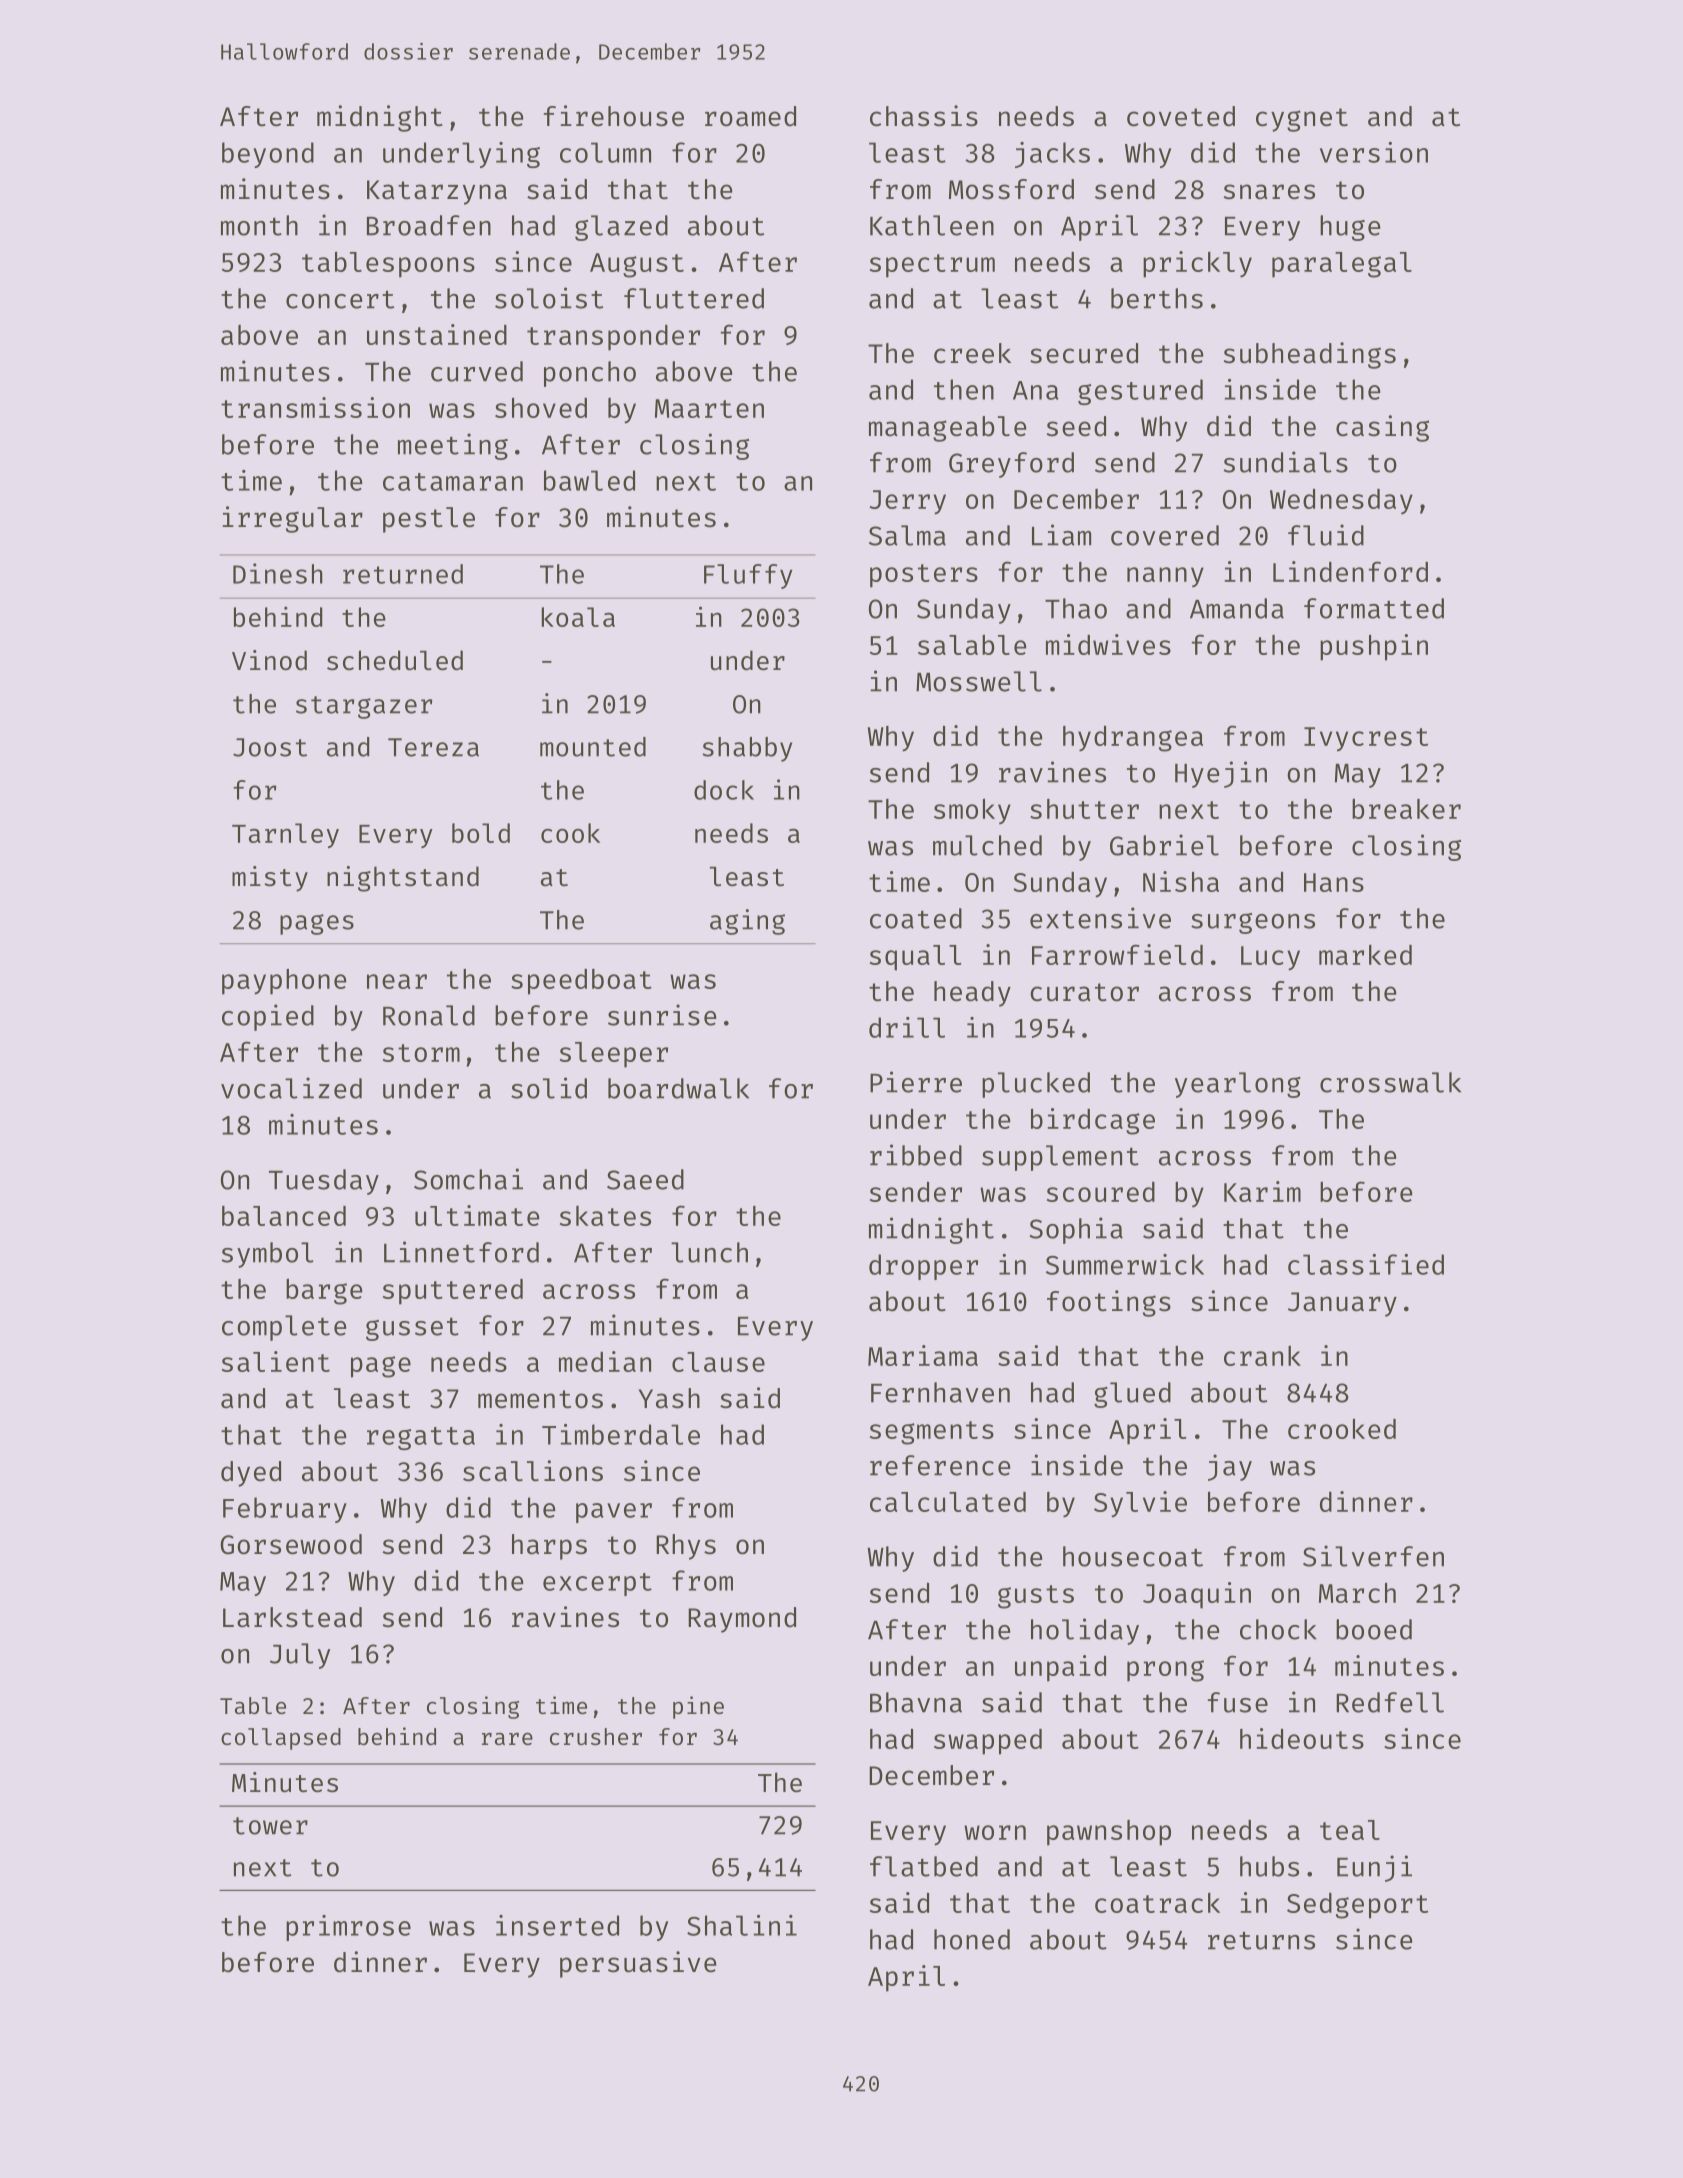  I want to click on Raymond, so click(742, 1620).
